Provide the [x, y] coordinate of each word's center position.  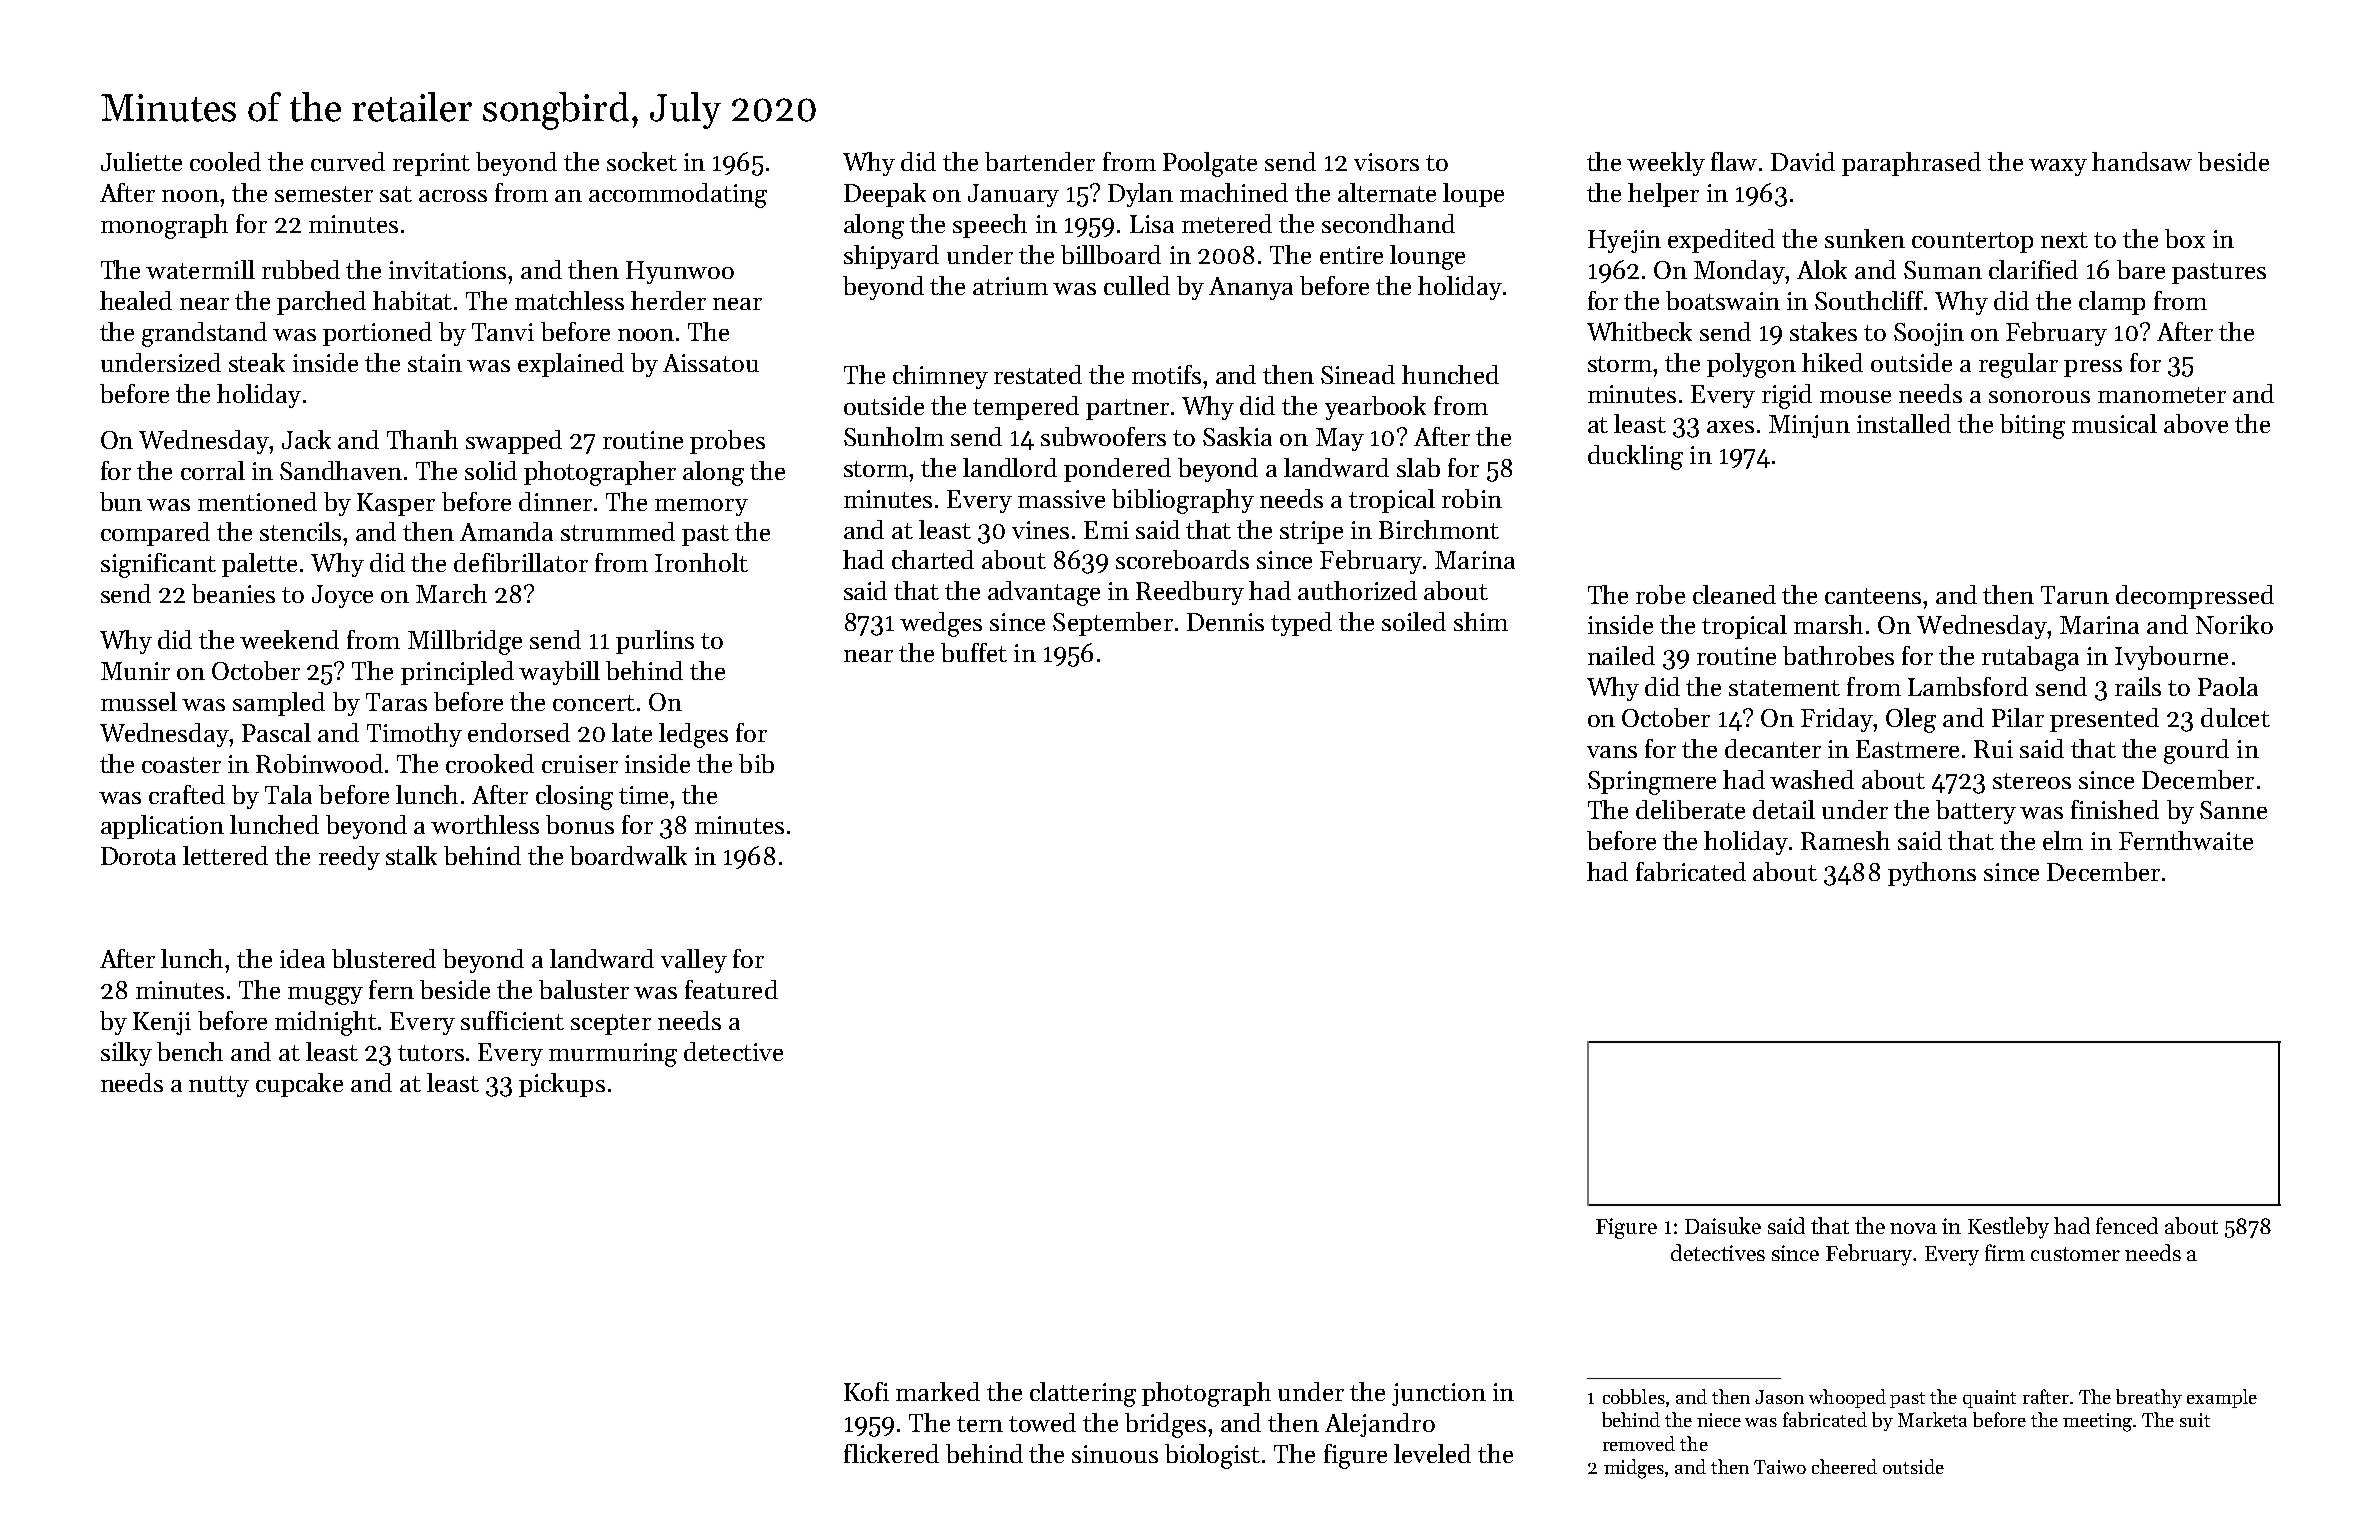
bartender [1040, 161]
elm [2063, 840]
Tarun [2075, 595]
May [1340, 439]
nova [1913, 1228]
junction [1439, 1394]
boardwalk [628, 855]
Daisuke [1723, 1225]
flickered [891, 1453]
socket [642, 161]
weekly [1666, 164]
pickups [562, 1085]
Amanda [506, 531]
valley [694, 961]
